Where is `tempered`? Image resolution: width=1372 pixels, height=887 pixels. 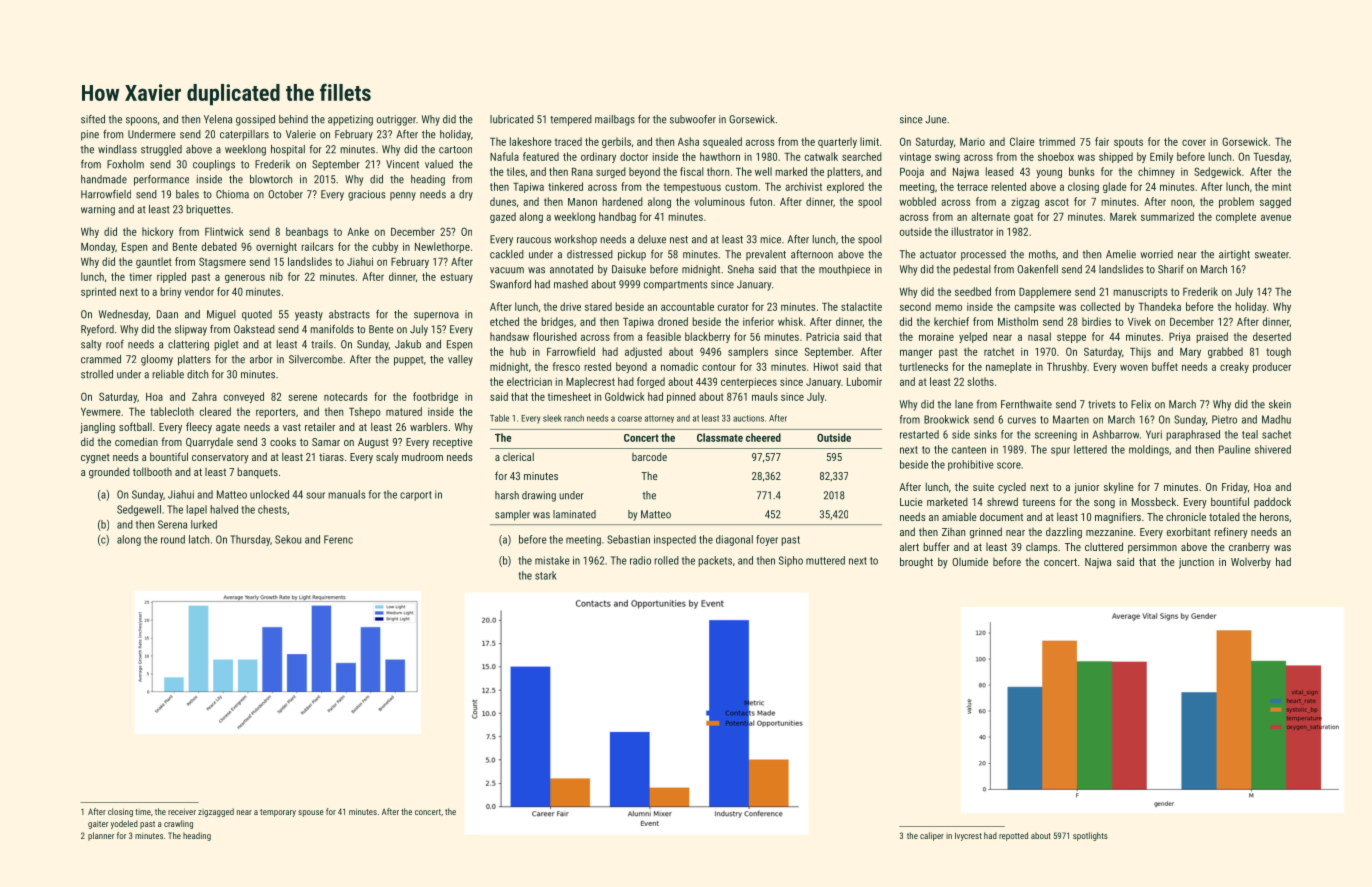 tempered is located at coordinates (571, 120).
